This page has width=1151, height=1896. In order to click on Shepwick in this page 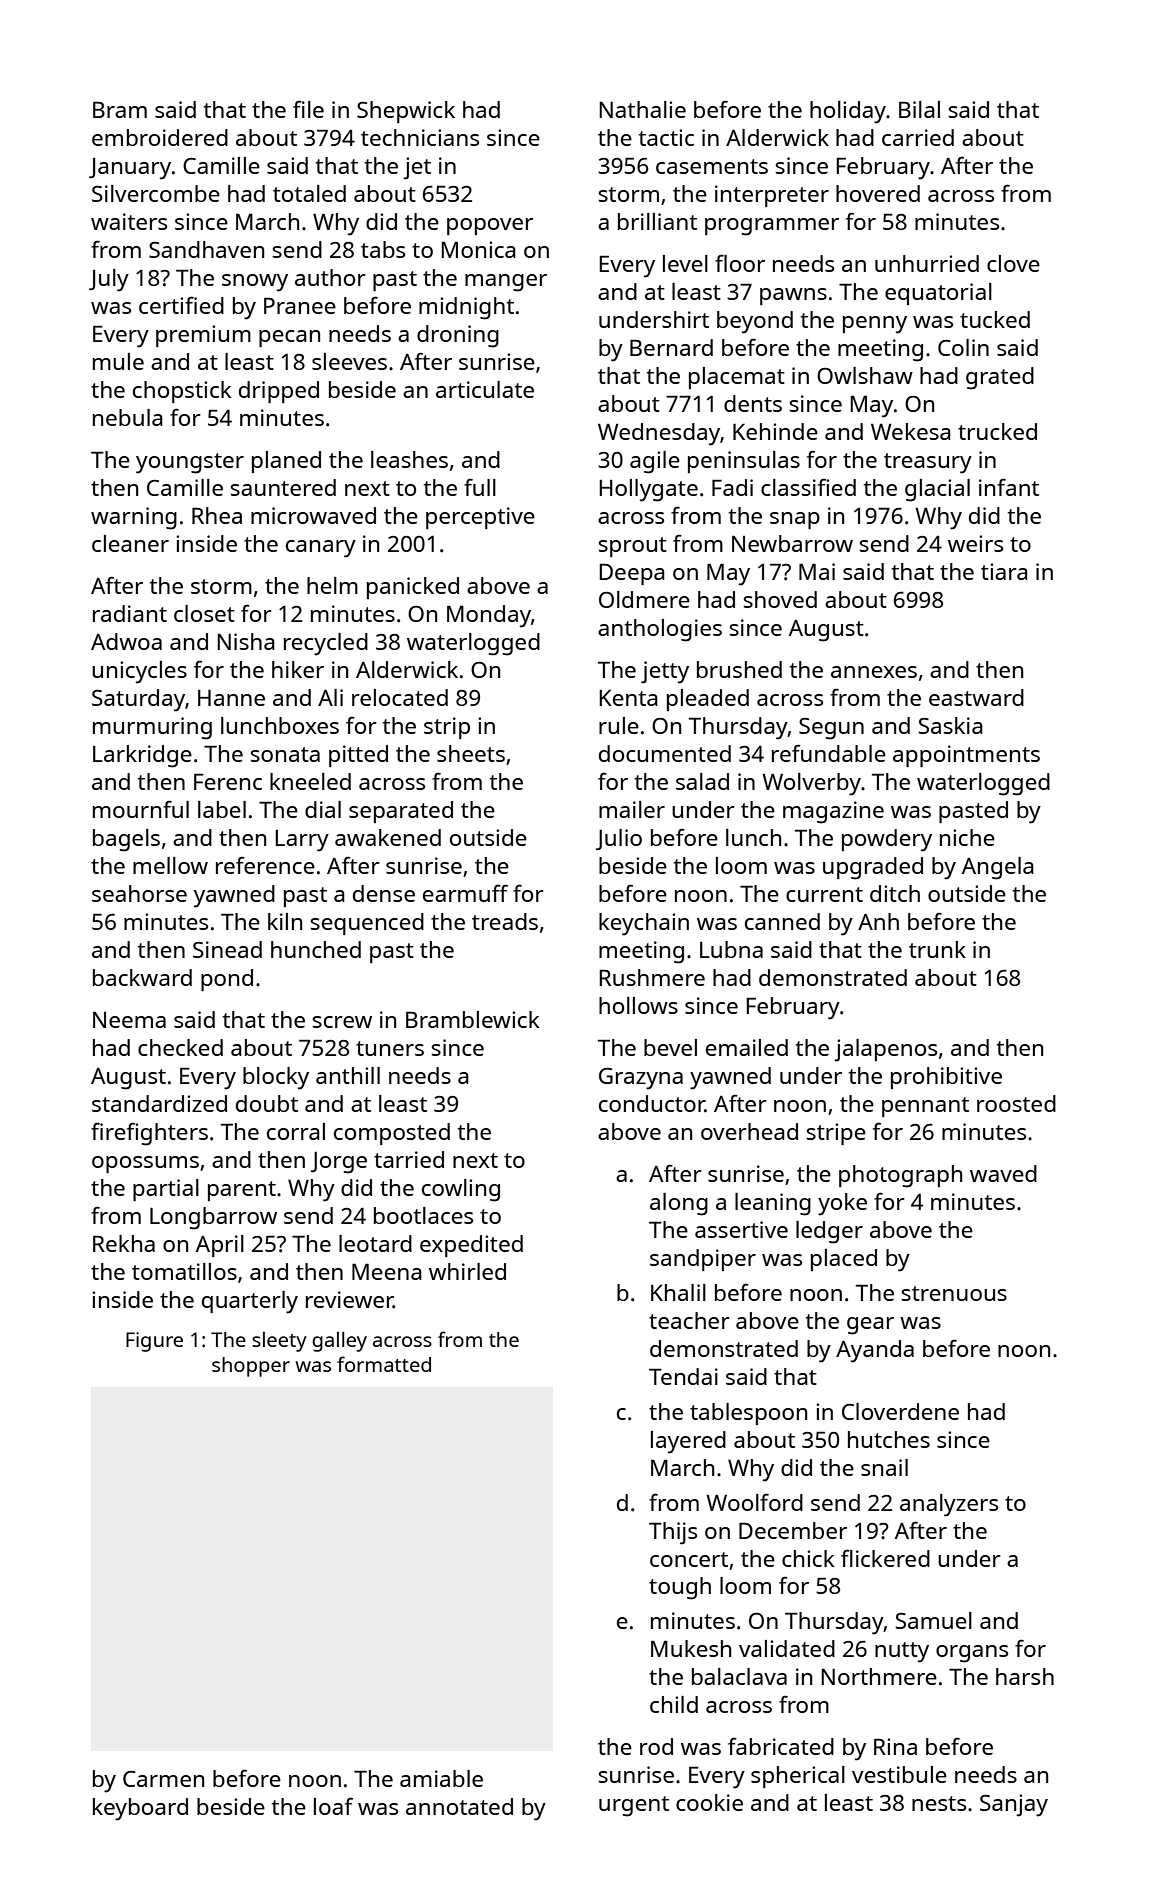, I will do `click(406, 112)`.
